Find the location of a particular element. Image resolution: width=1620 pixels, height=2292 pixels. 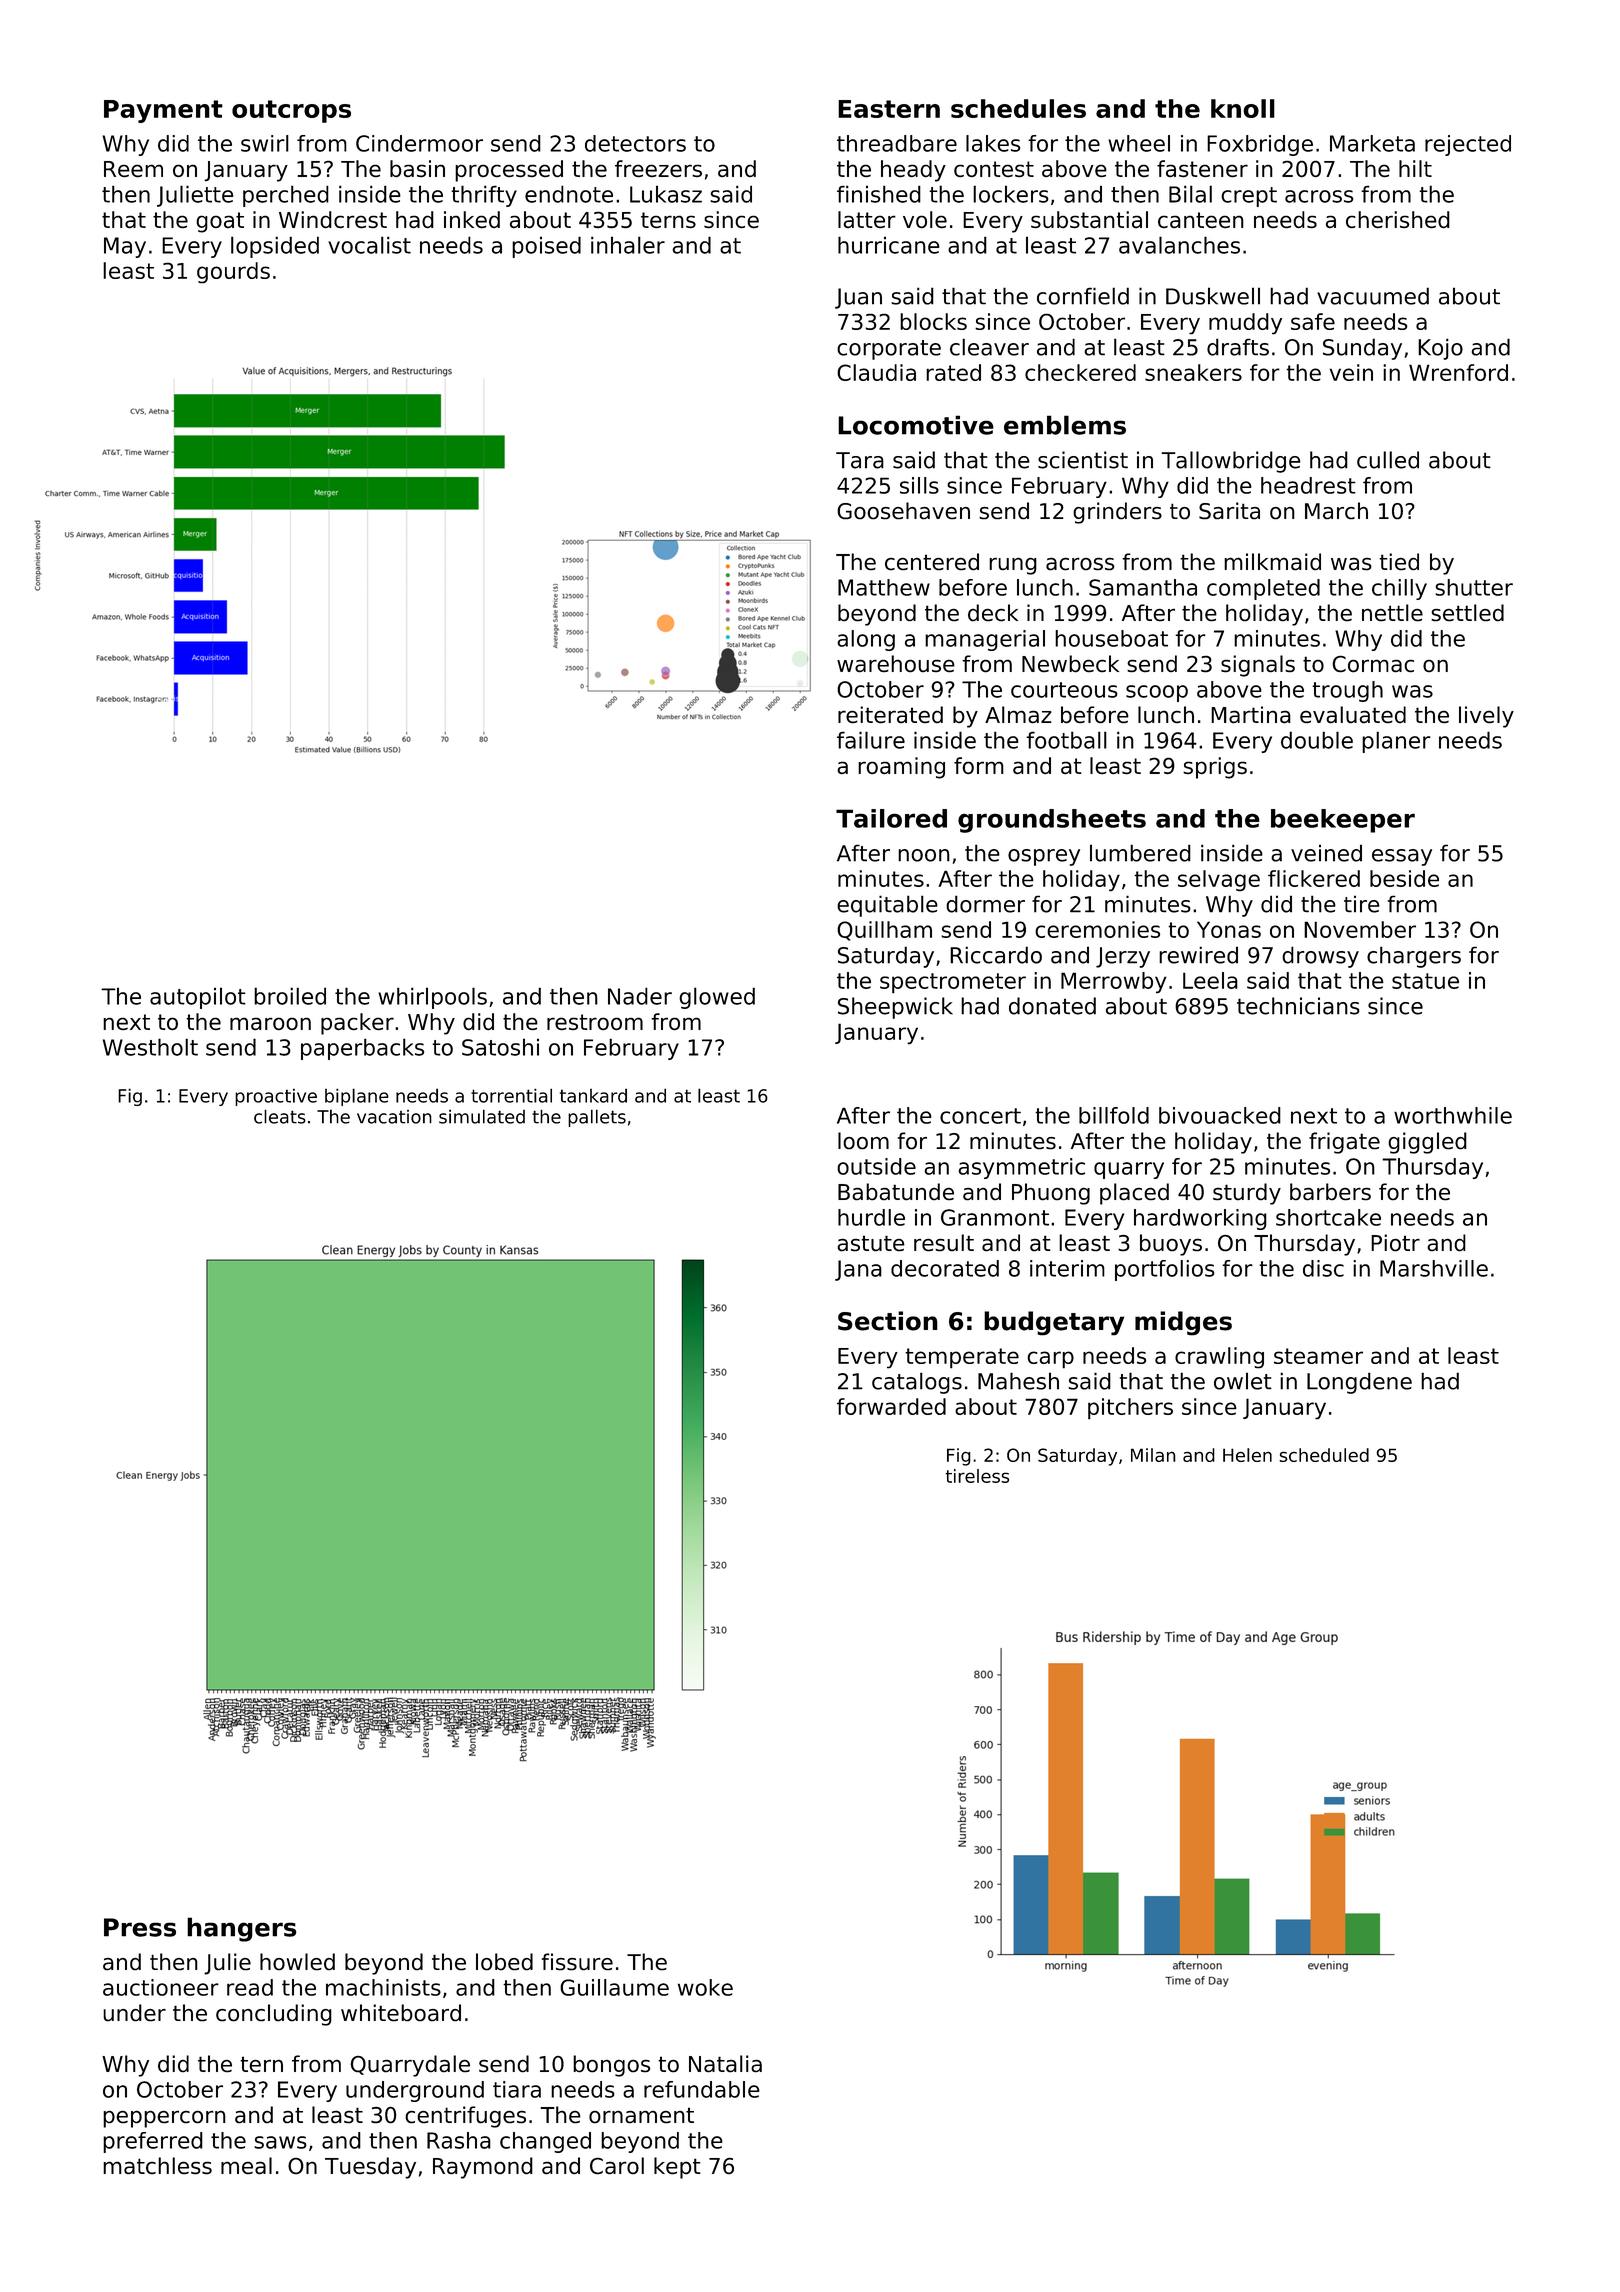

Payment is located at coordinates (163, 111).
